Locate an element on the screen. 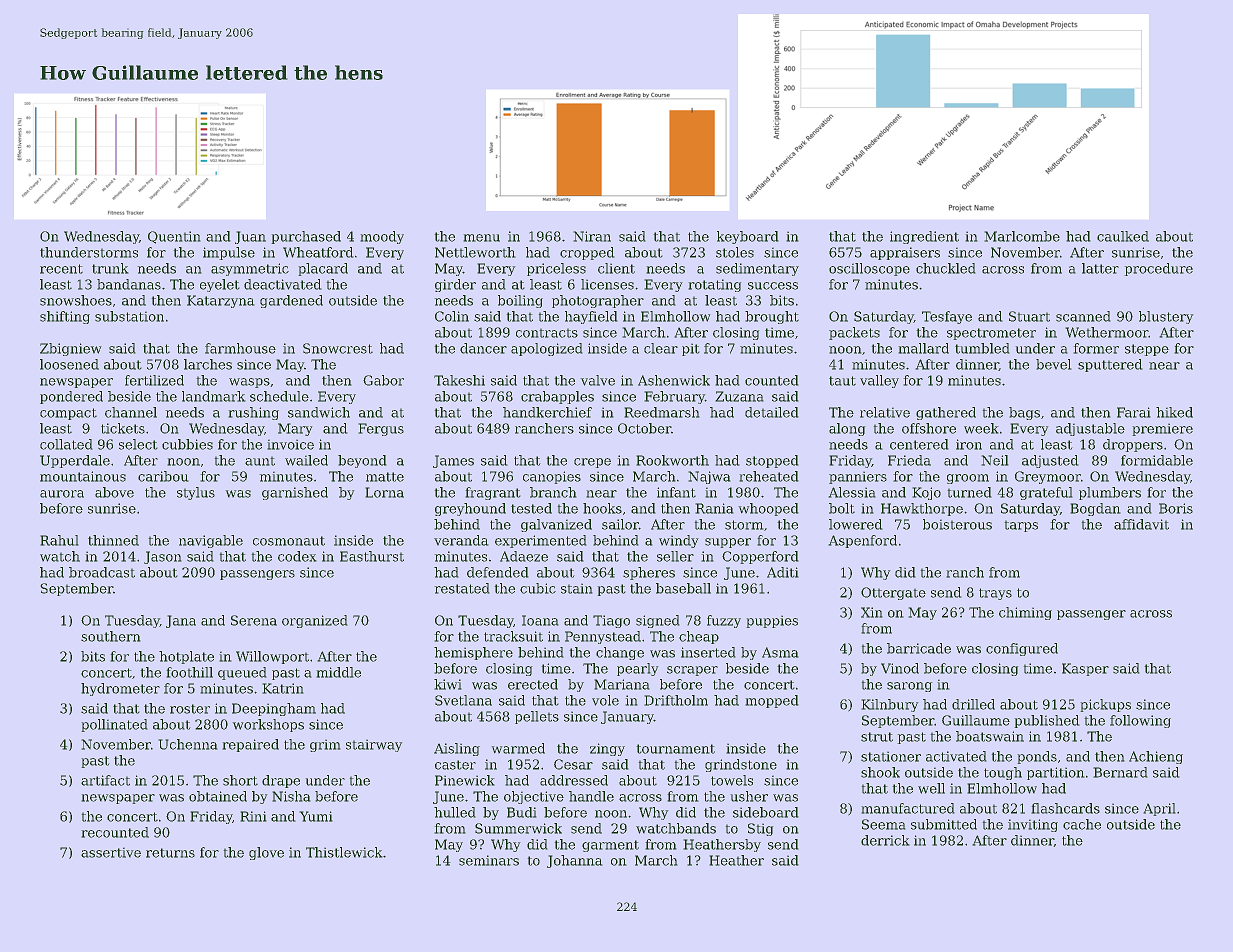 This screenshot has width=1233, height=952. Kasper is located at coordinates (1085, 669).
